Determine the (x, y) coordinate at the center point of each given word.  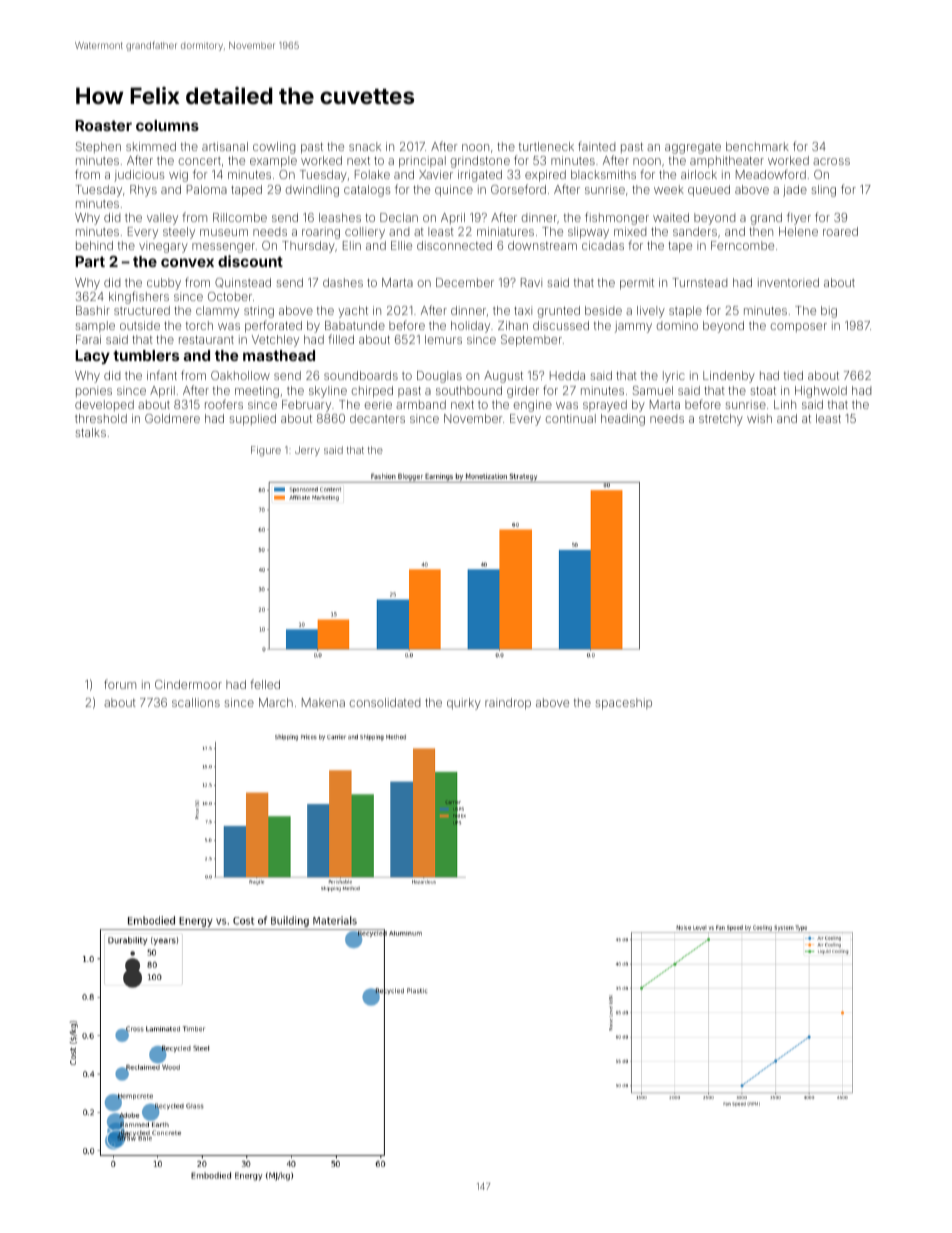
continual (570, 418)
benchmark (757, 146)
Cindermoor (188, 684)
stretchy (721, 420)
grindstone (480, 162)
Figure (266, 451)
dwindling (312, 191)
